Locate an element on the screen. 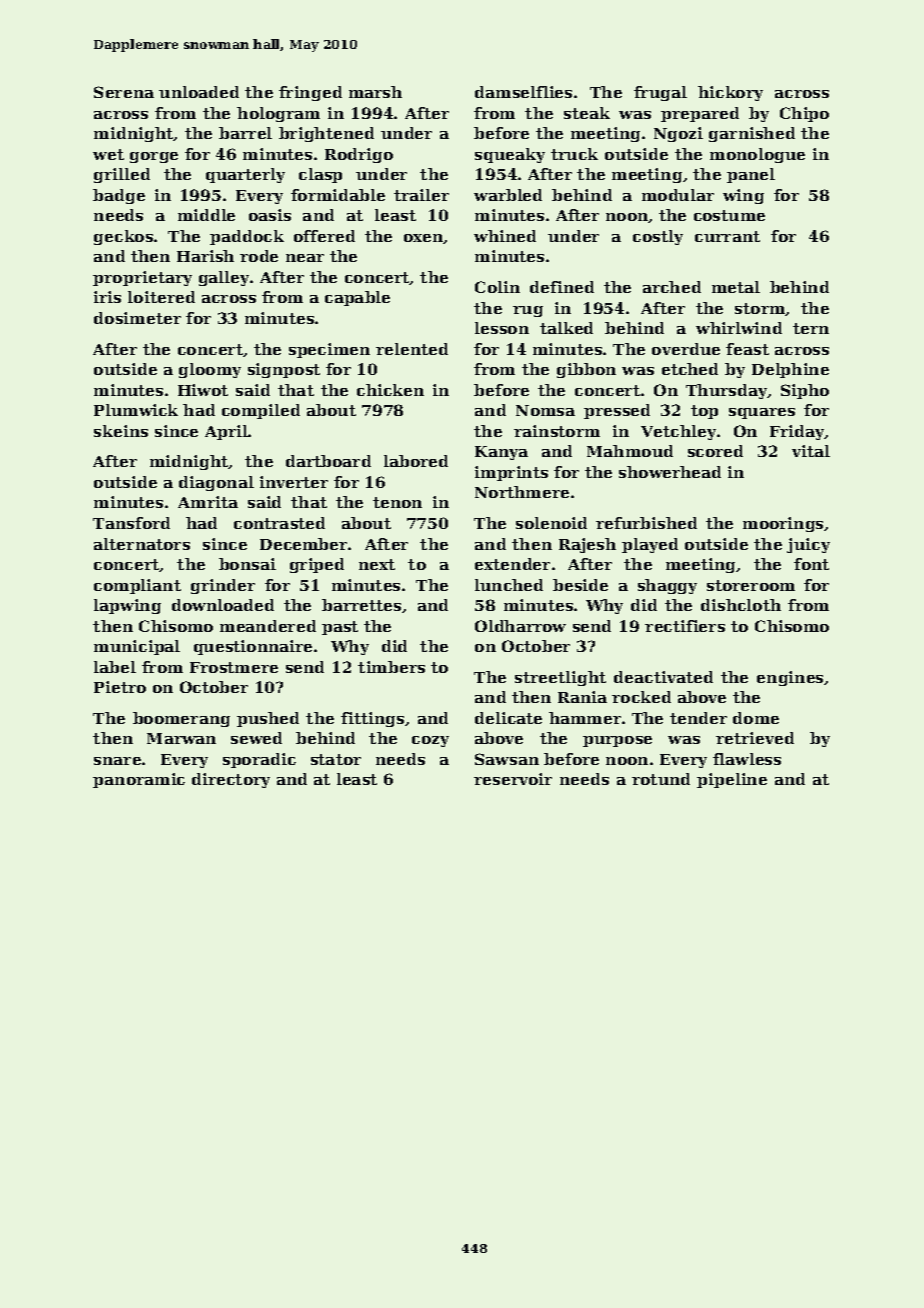 The width and height of the screenshot is (924, 1308). vital is located at coordinates (811, 451).
